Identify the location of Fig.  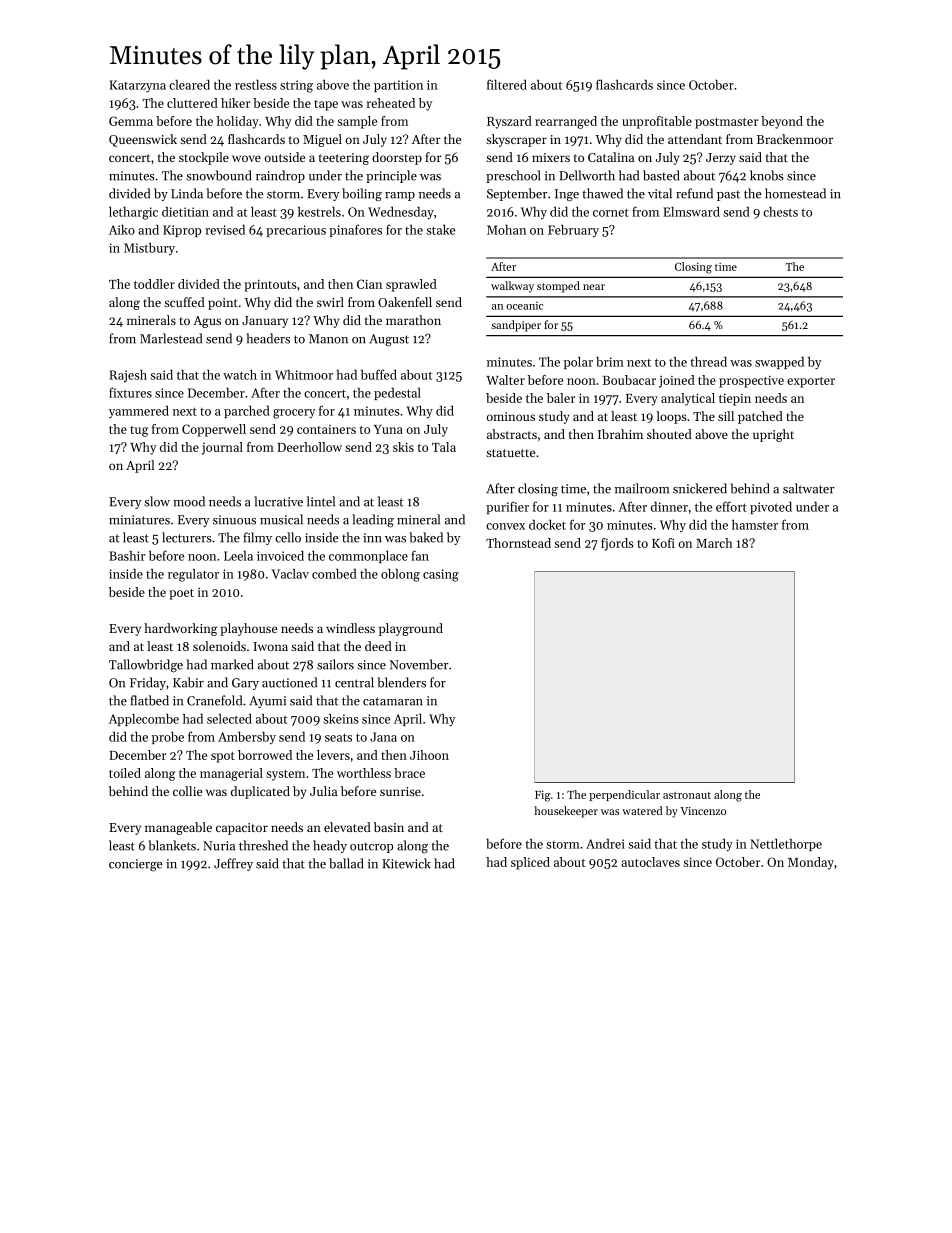
(542, 796).
